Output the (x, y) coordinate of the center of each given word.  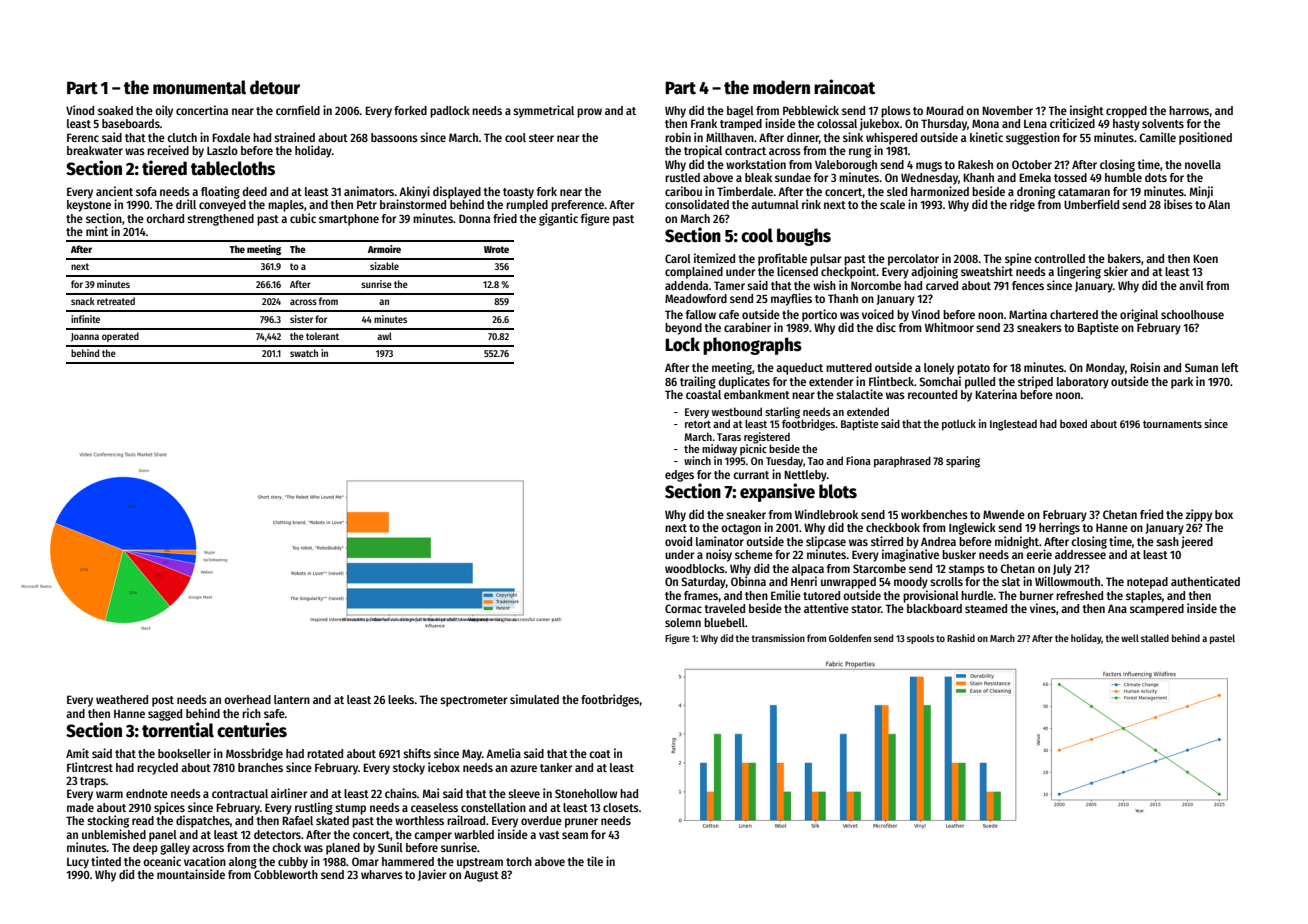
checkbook (893, 527)
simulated (534, 699)
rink (811, 204)
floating (220, 192)
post (163, 701)
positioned (1205, 138)
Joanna (85, 337)
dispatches (203, 821)
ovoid (678, 541)
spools (920, 639)
